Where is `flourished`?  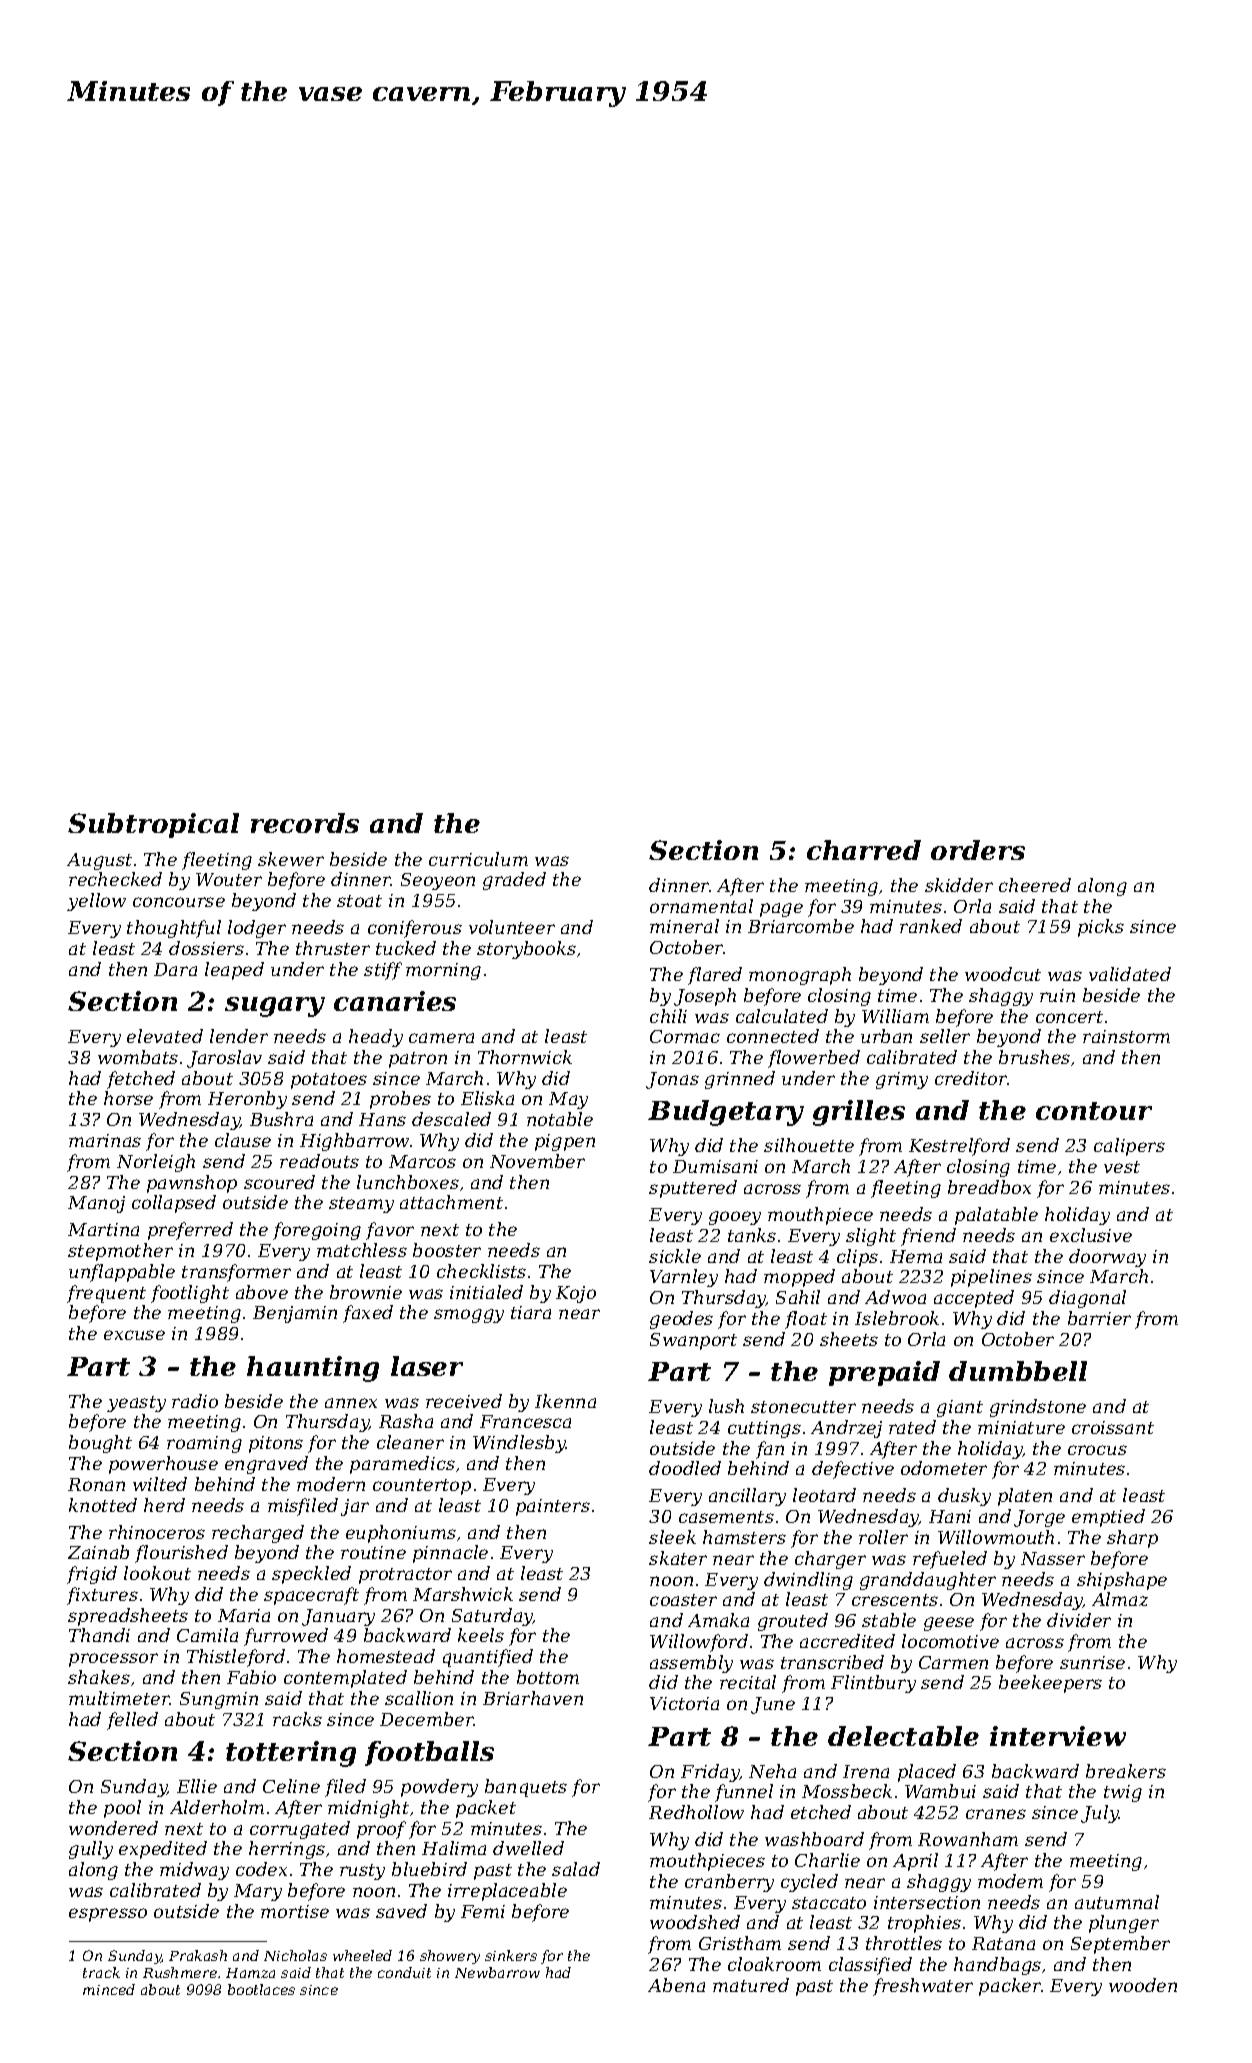 flourished is located at coordinates (181, 1554).
